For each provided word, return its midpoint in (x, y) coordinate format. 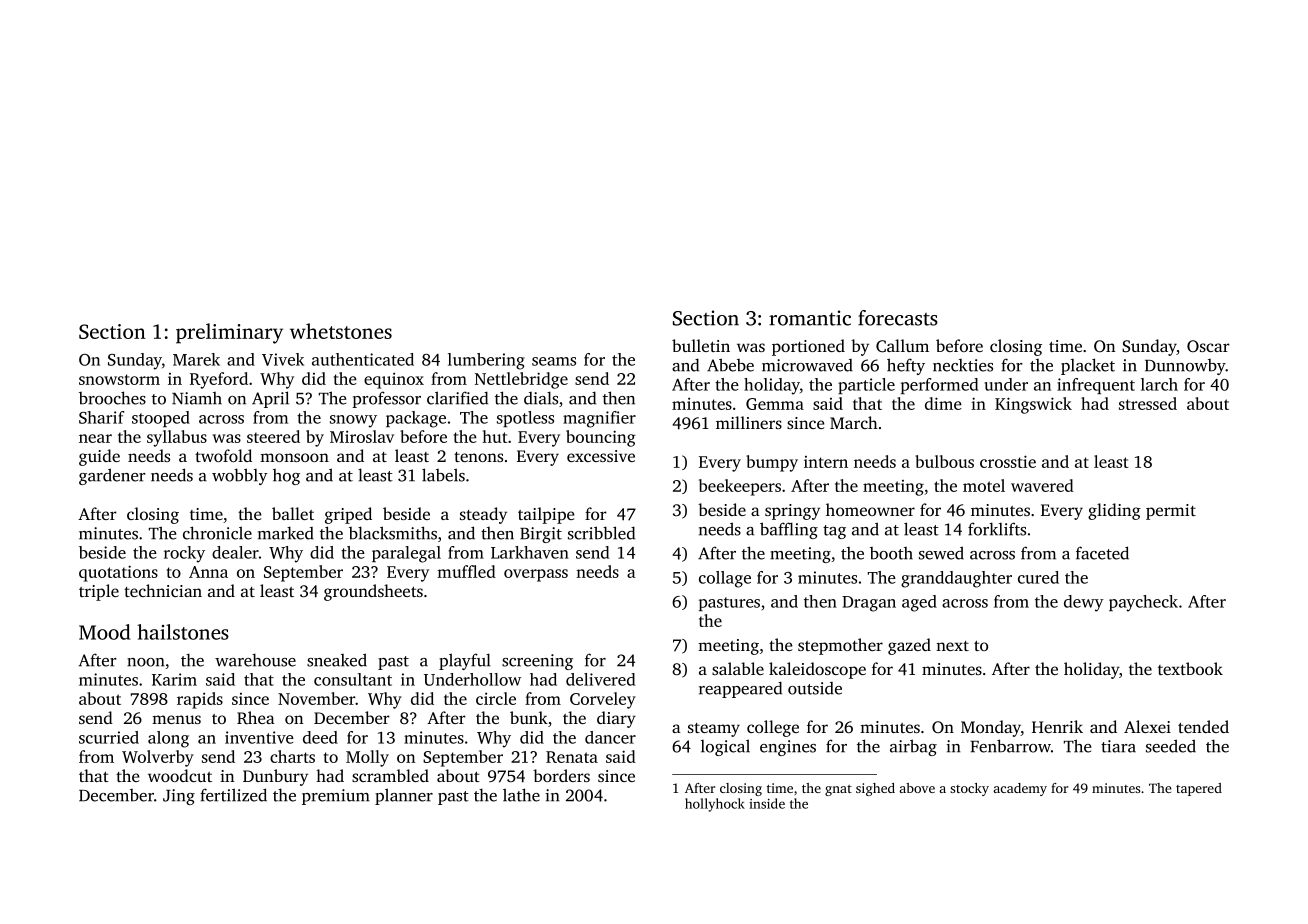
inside (767, 803)
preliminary (229, 333)
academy (1020, 789)
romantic (810, 318)
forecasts (898, 318)
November (317, 698)
